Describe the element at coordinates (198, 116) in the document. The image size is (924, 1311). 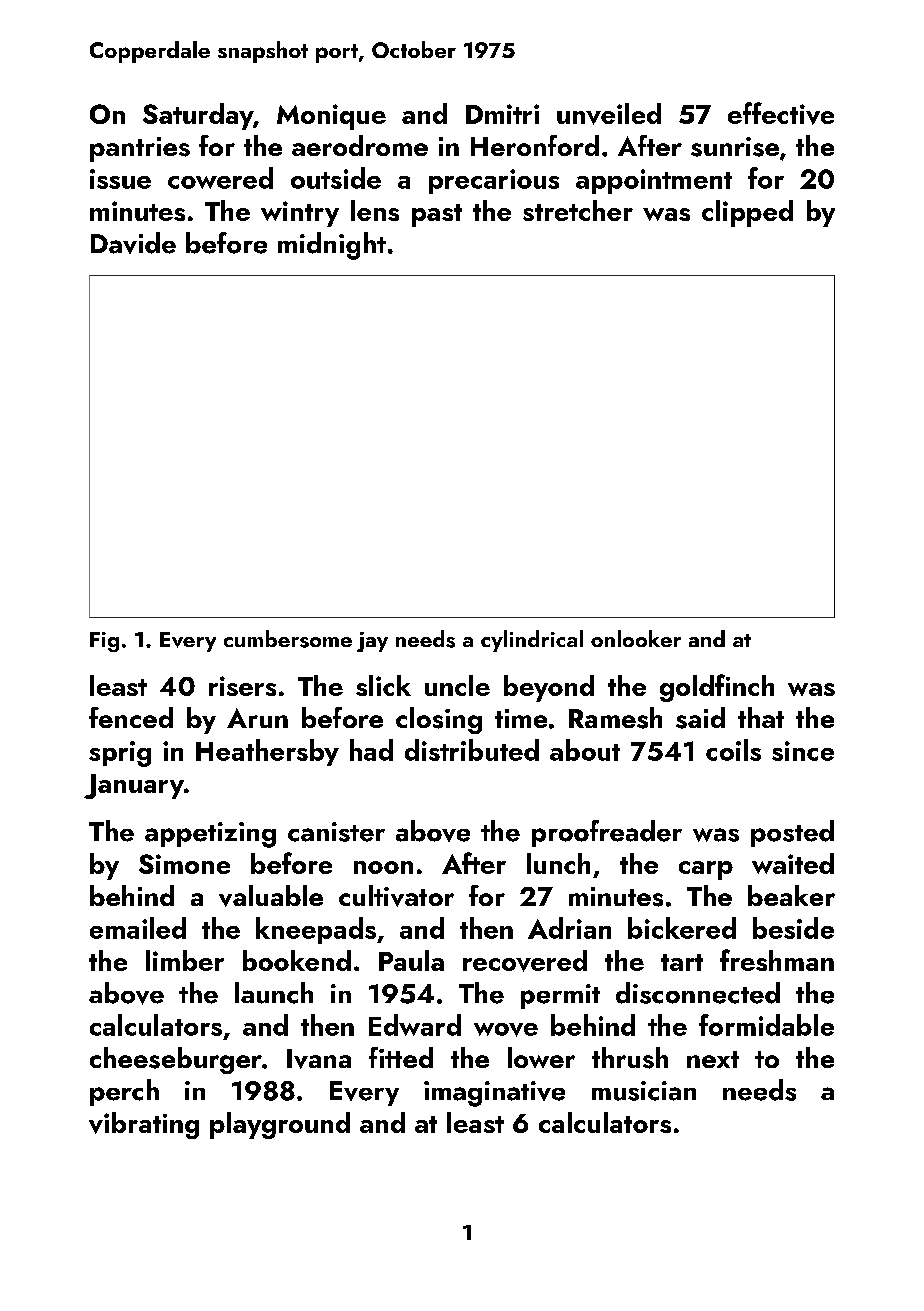
I see `Saturday` at that location.
